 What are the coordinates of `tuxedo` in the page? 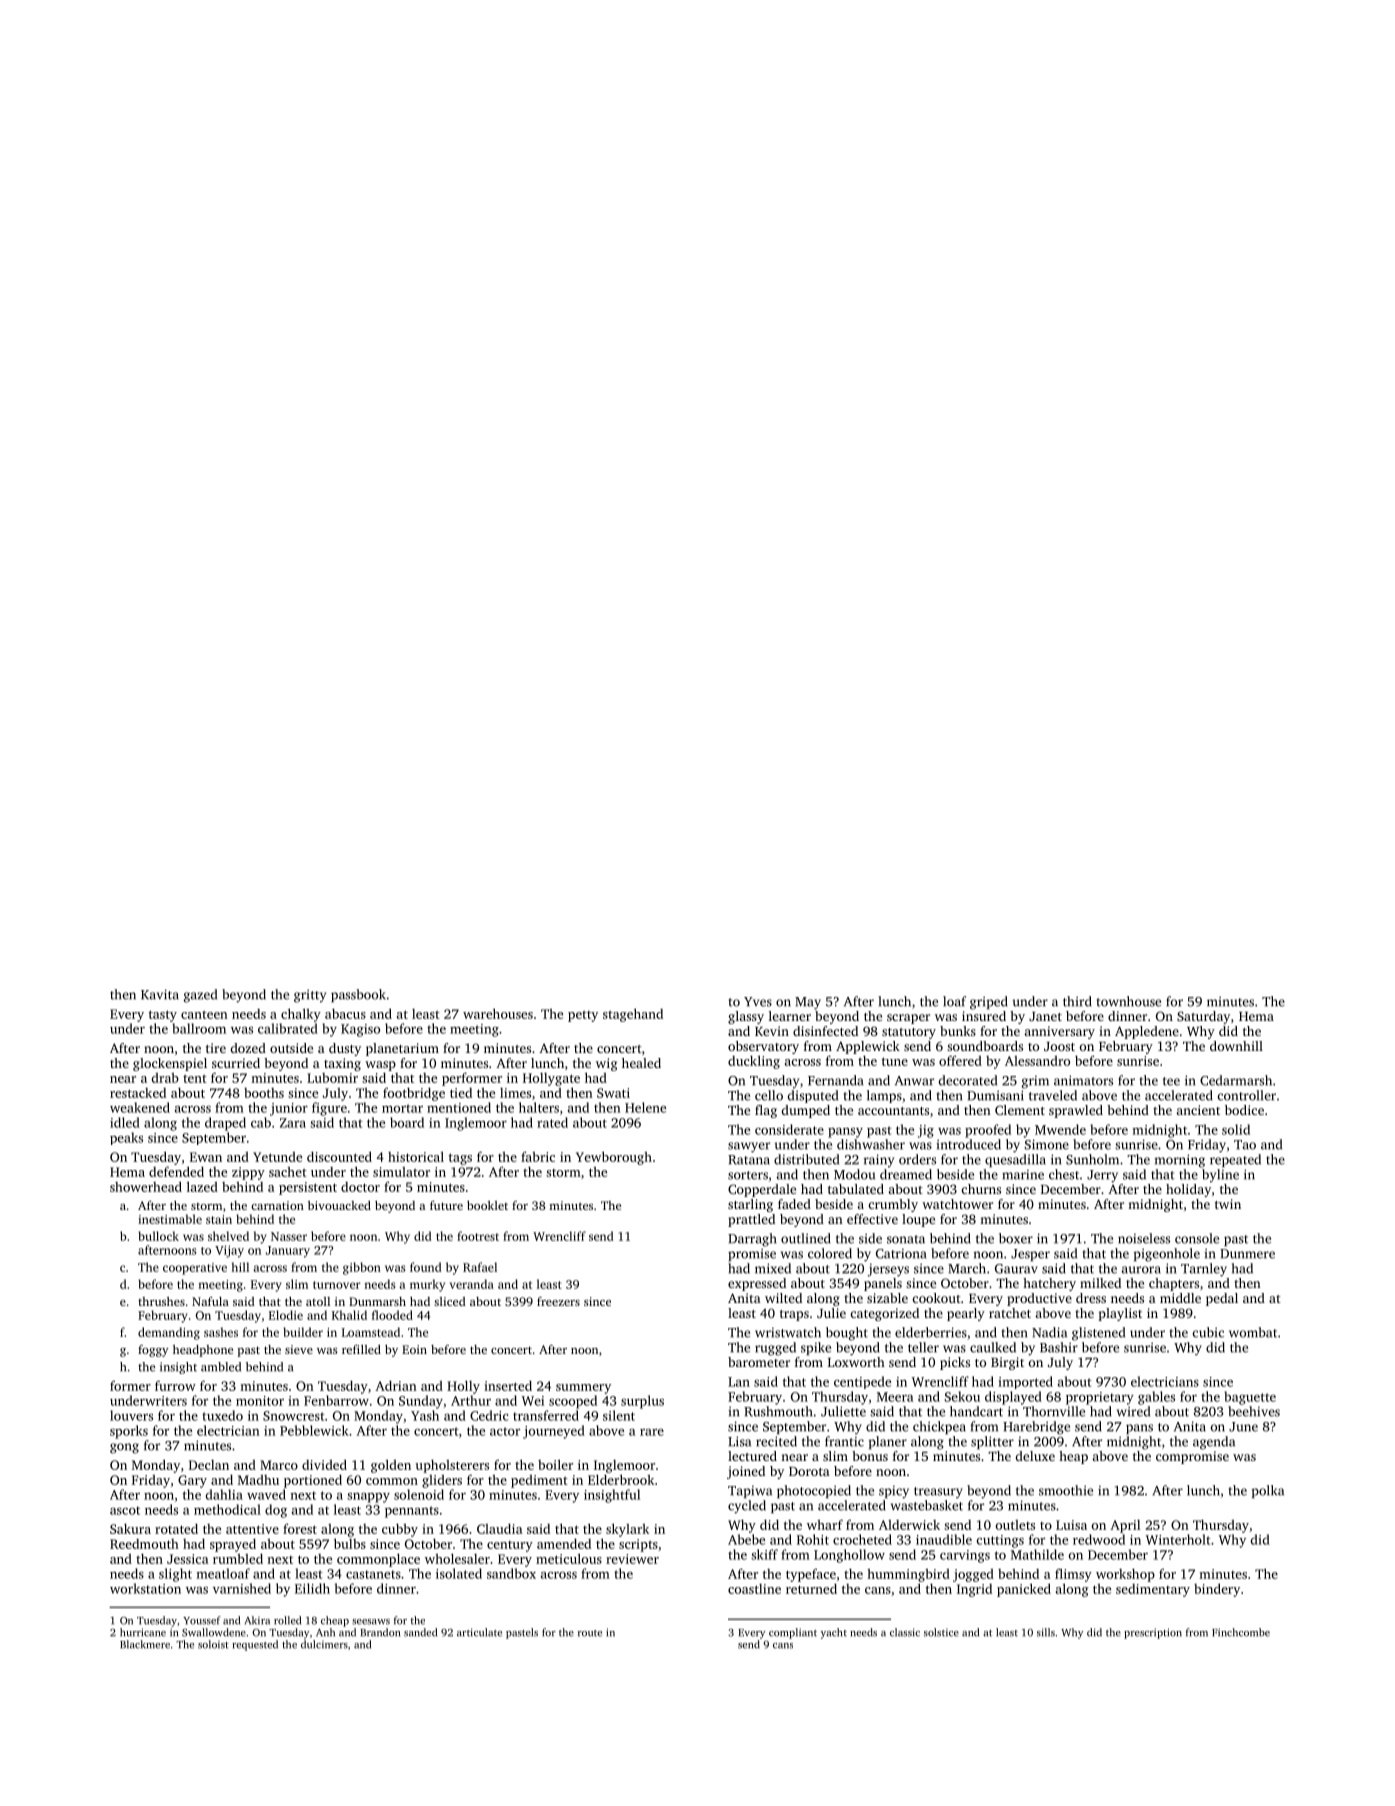 It's located at (222, 1415).
